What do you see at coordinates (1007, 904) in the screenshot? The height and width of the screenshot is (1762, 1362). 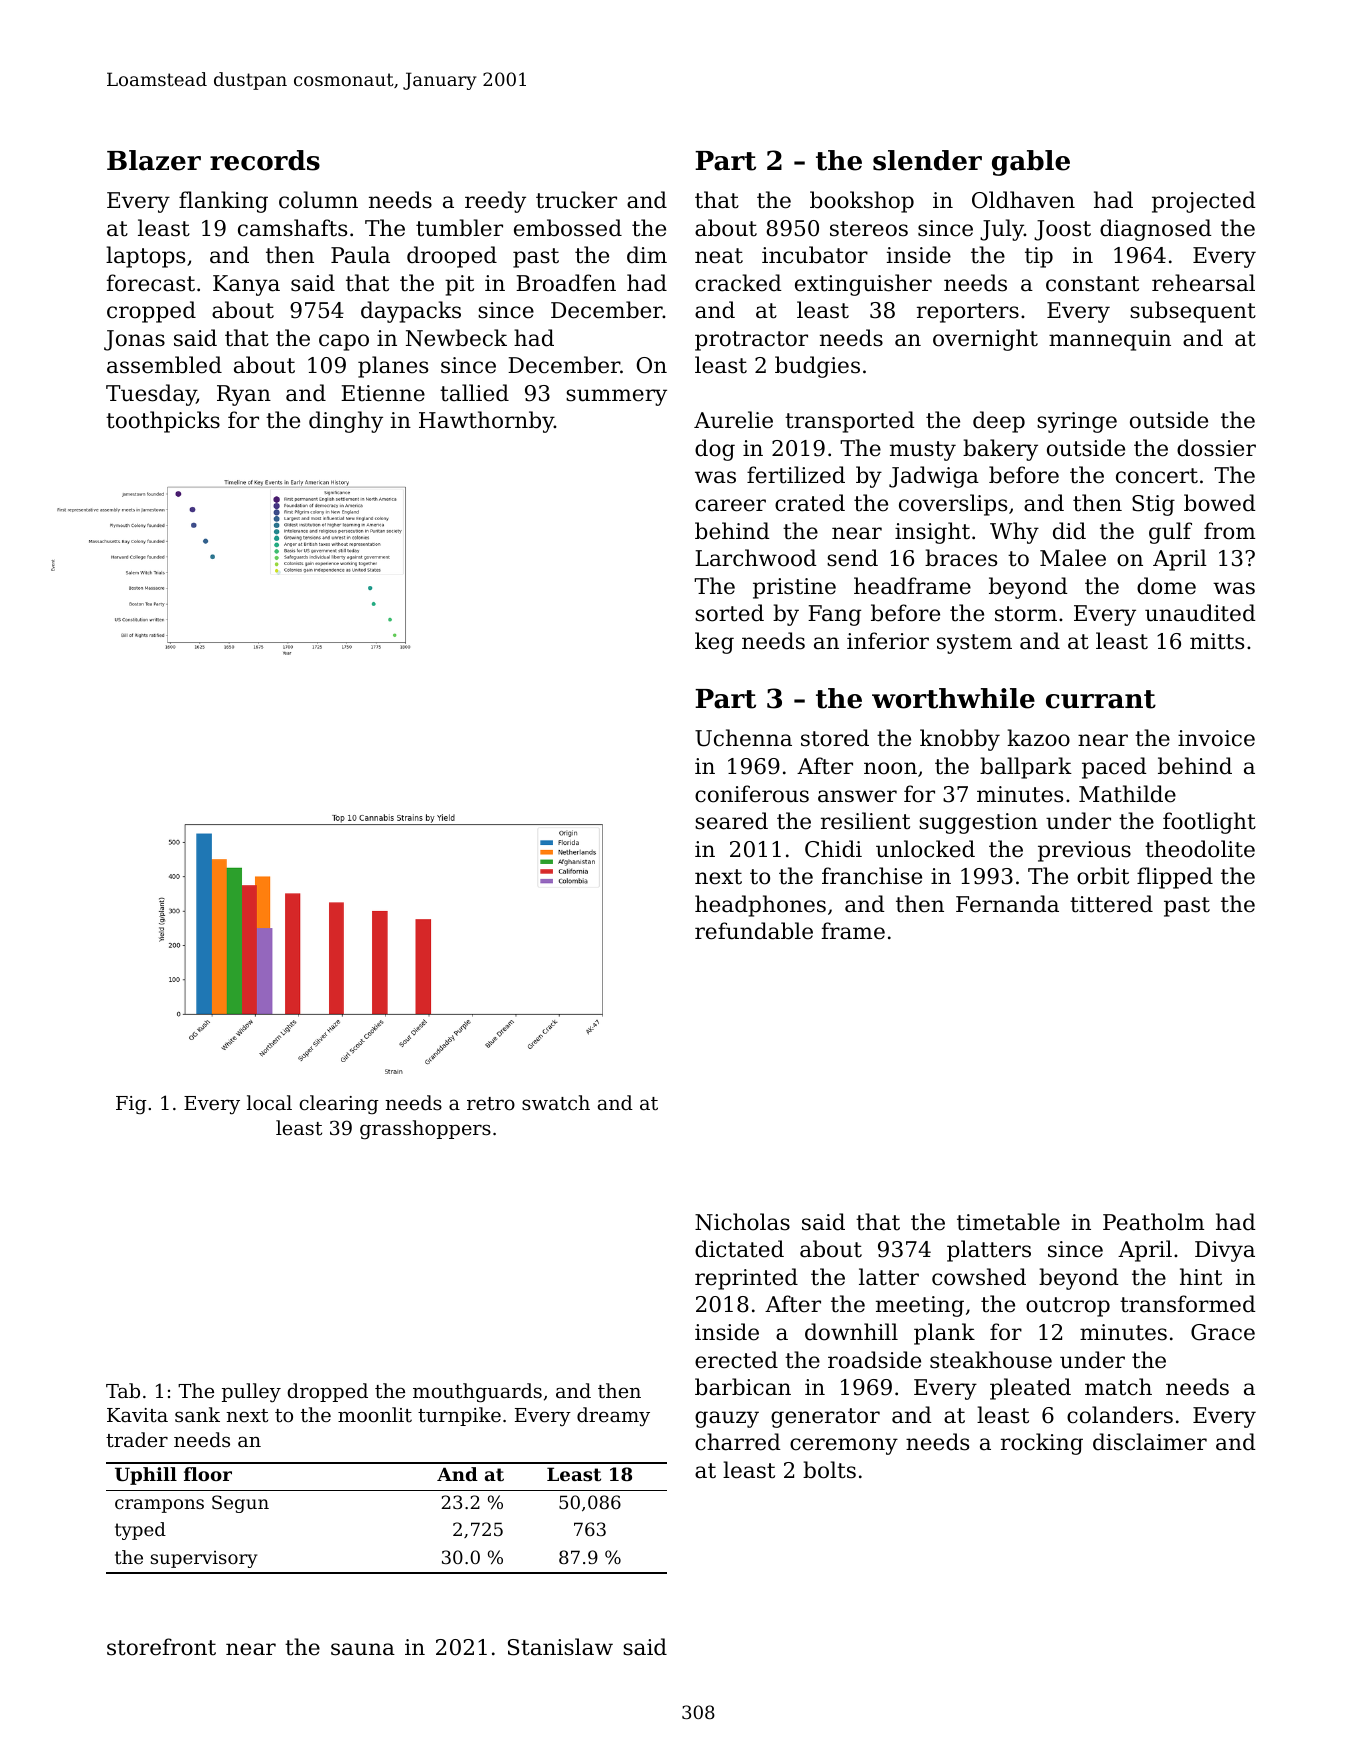 I see `Fernanda` at bounding box center [1007, 904].
